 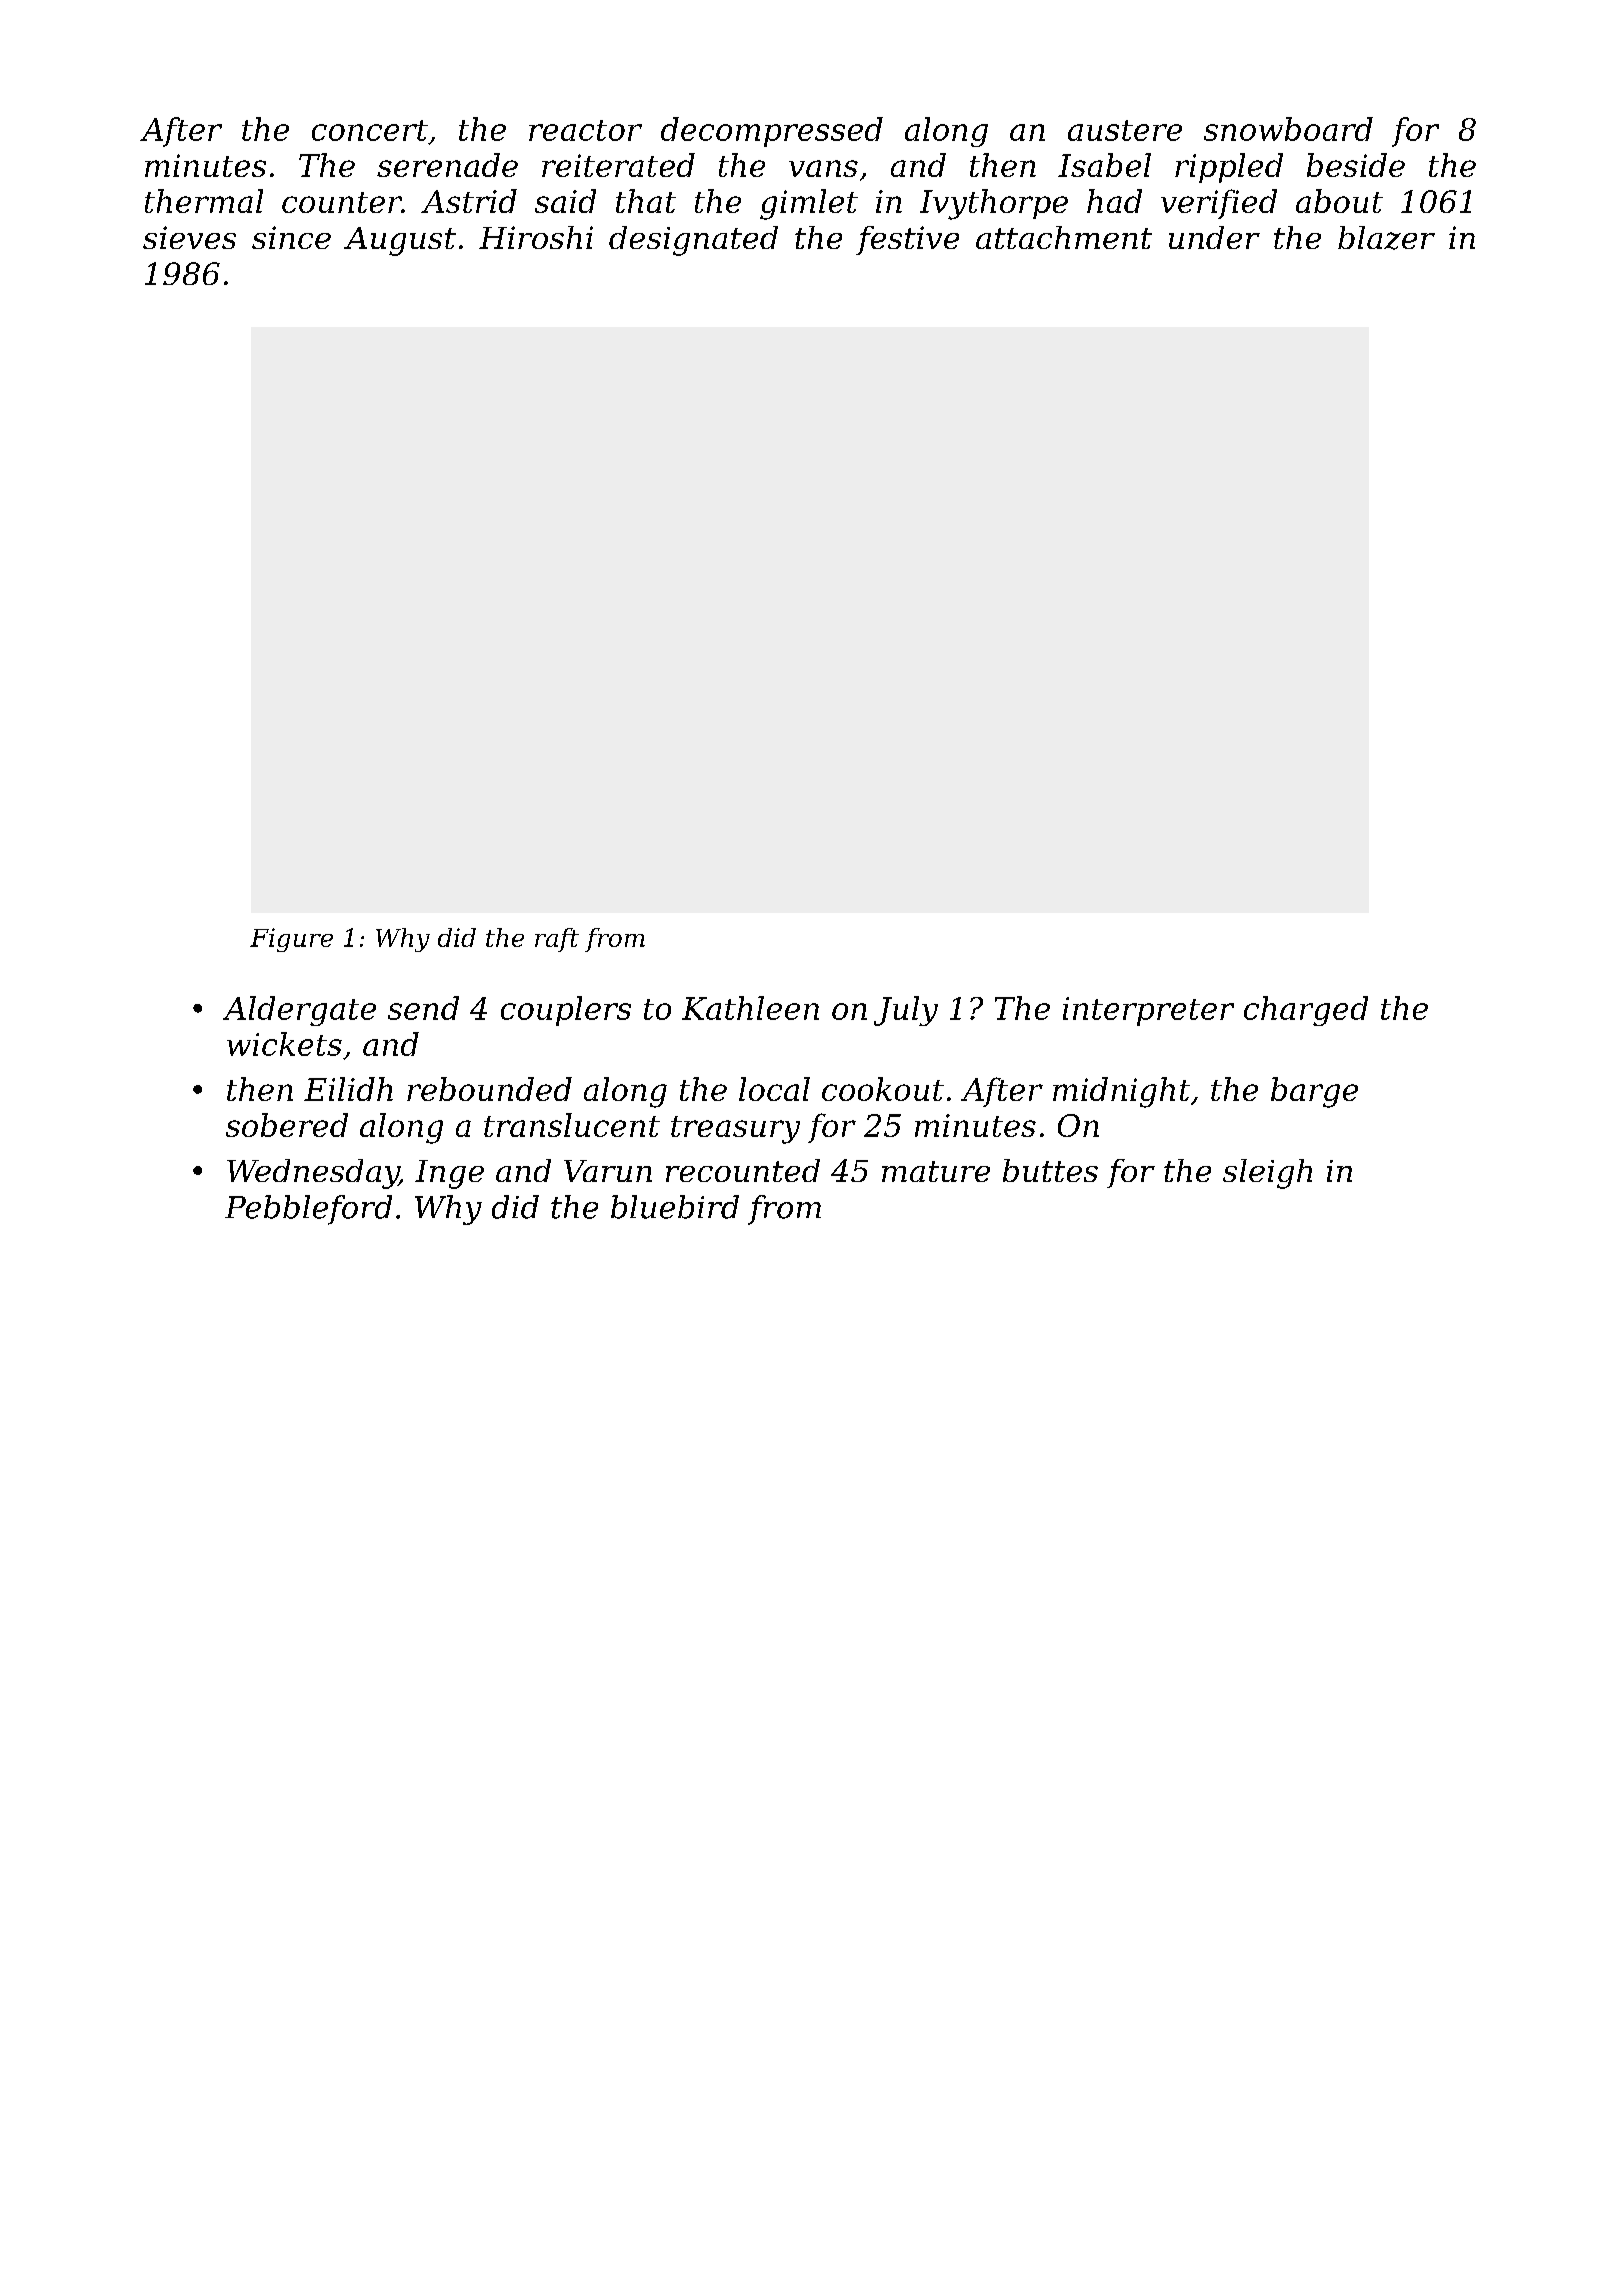 I want to click on raft, so click(x=557, y=940).
